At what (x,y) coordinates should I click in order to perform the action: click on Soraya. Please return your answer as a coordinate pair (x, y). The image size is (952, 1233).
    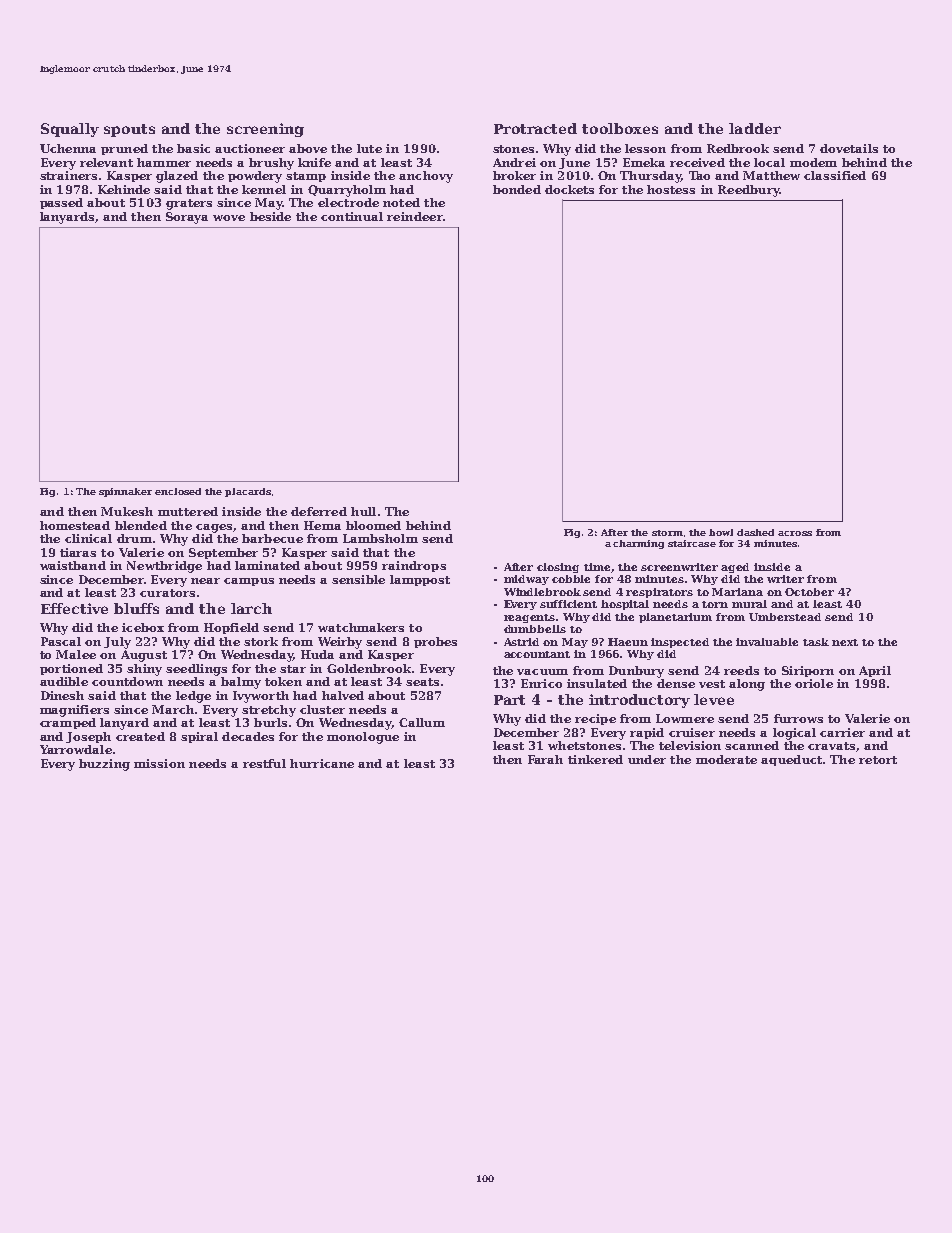
    Looking at the image, I should click on (187, 218).
